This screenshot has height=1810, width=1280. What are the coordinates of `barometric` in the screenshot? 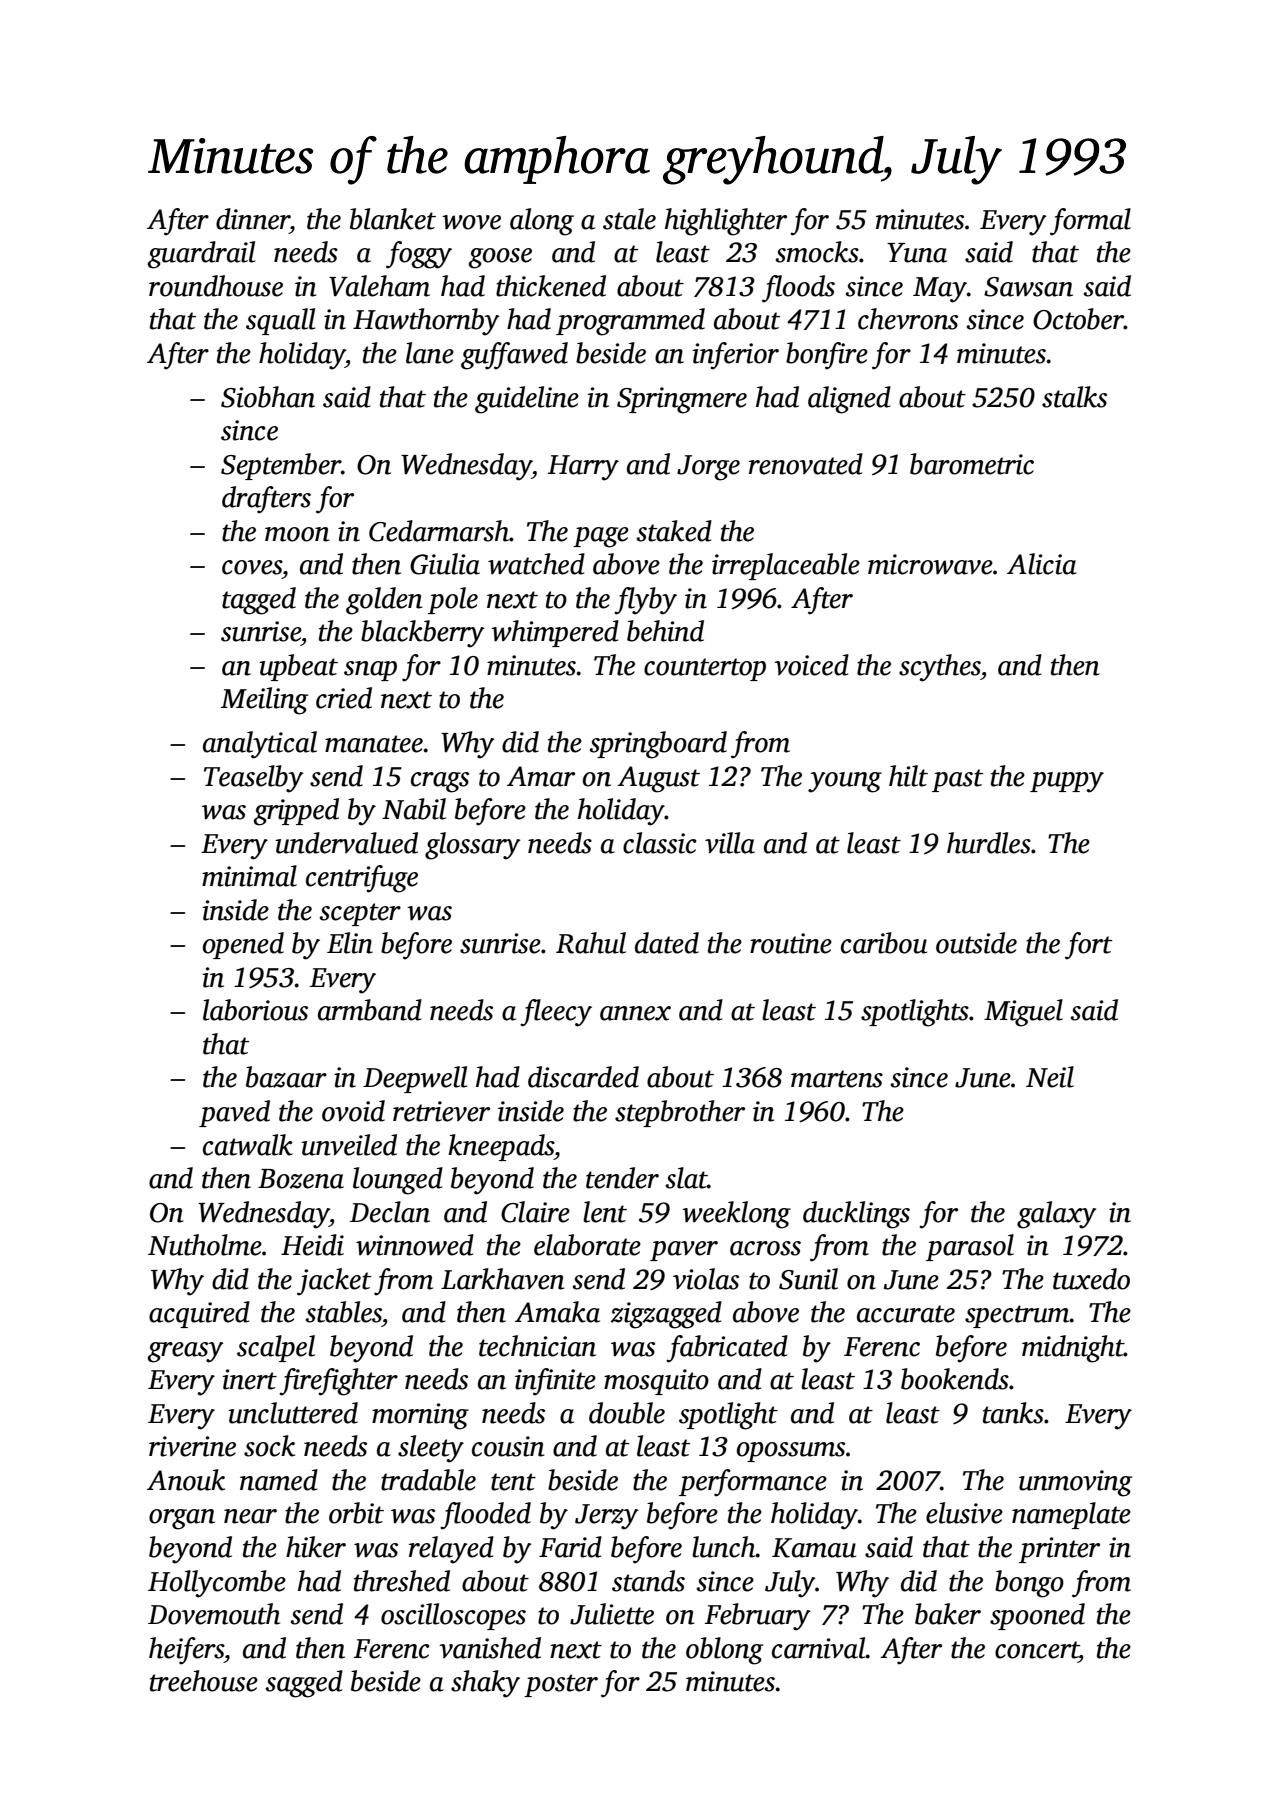 It's located at (972, 464).
